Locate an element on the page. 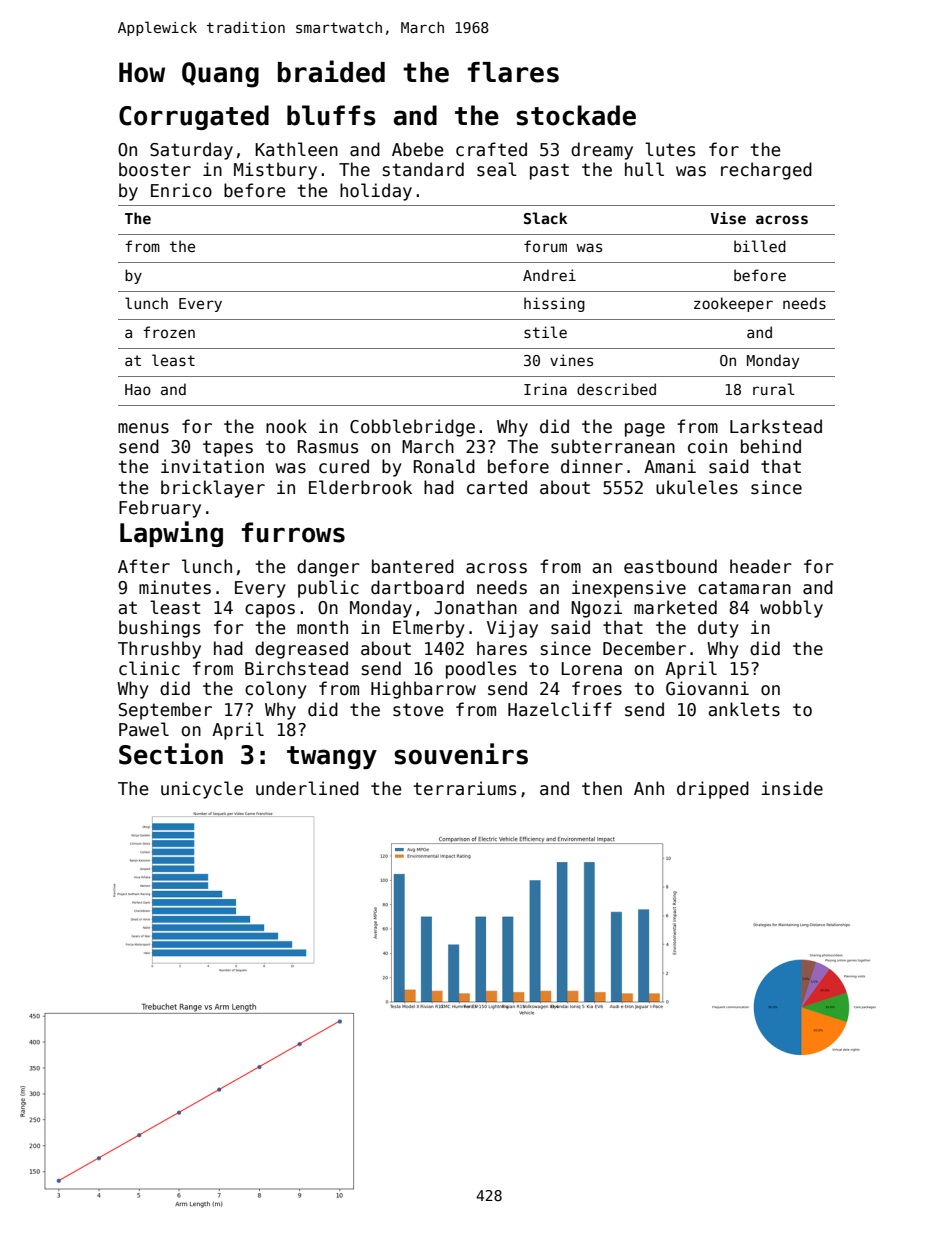 The image size is (952, 1233). hares is located at coordinates (502, 648).
